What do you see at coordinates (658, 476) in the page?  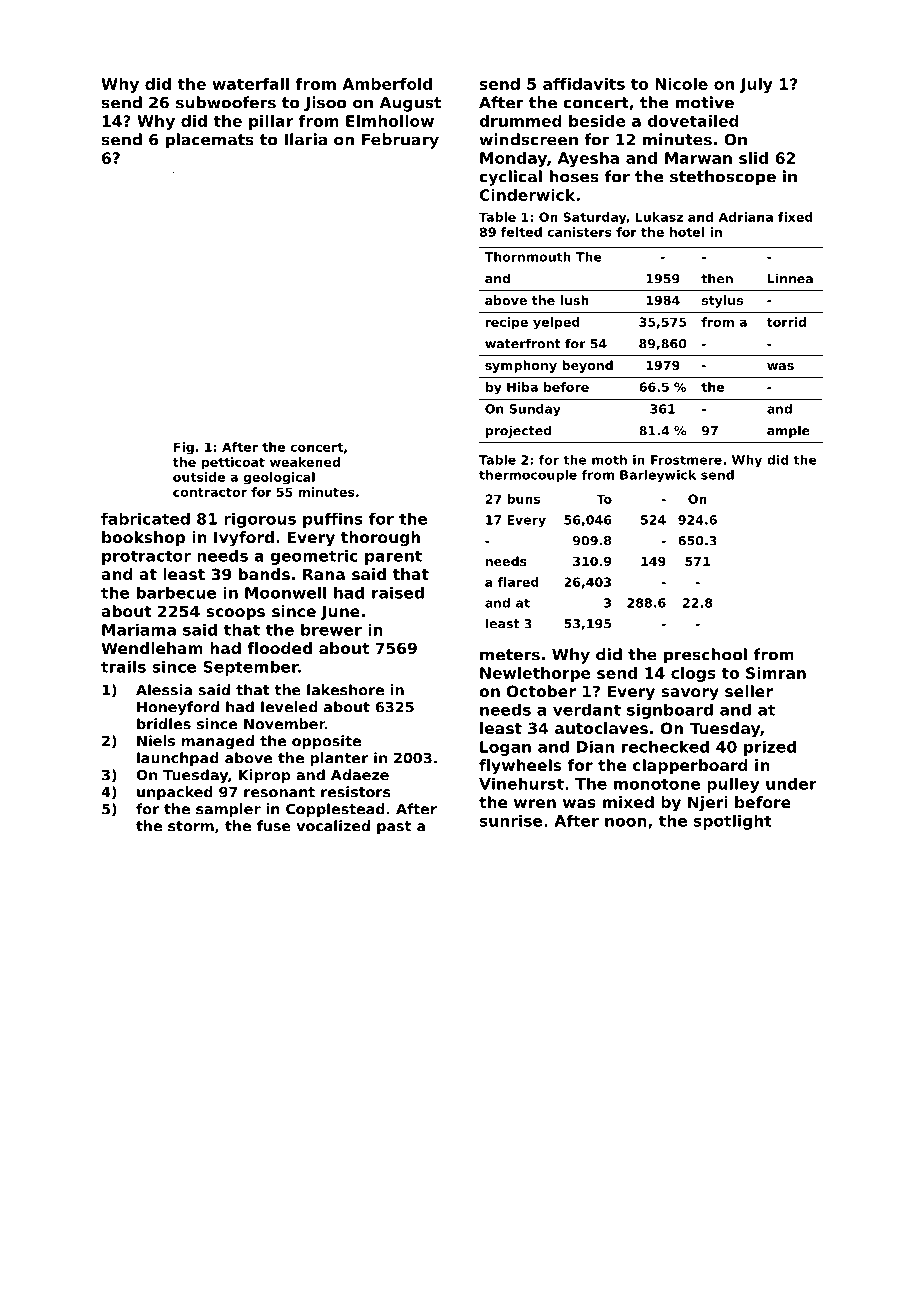 I see `Barleywick` at bounding box center [658, 476].
